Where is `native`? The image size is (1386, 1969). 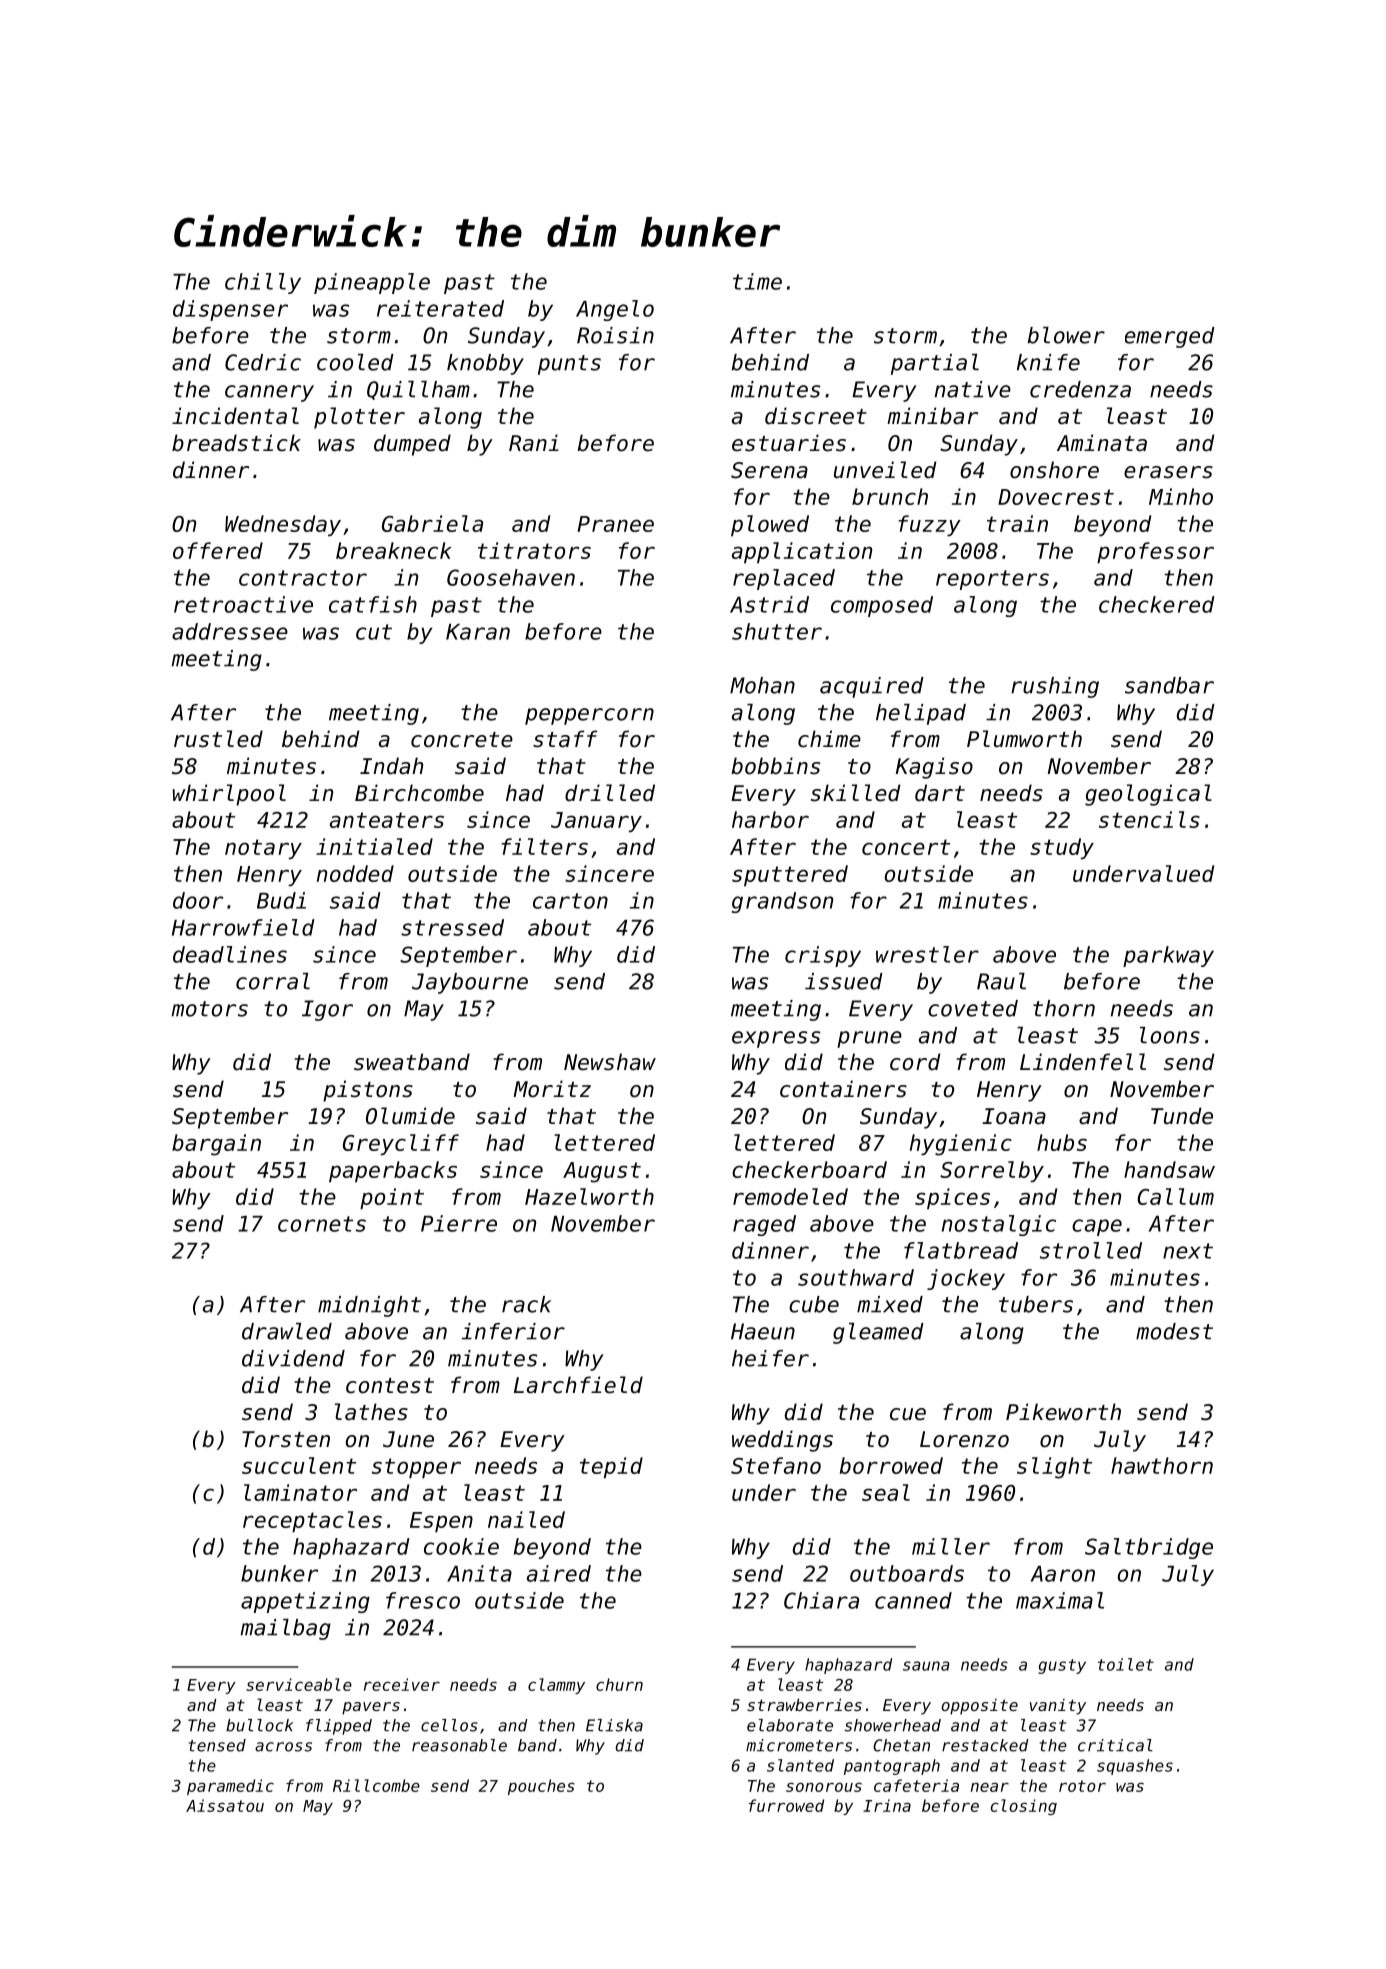
native is located at coordinates (973, 389).
